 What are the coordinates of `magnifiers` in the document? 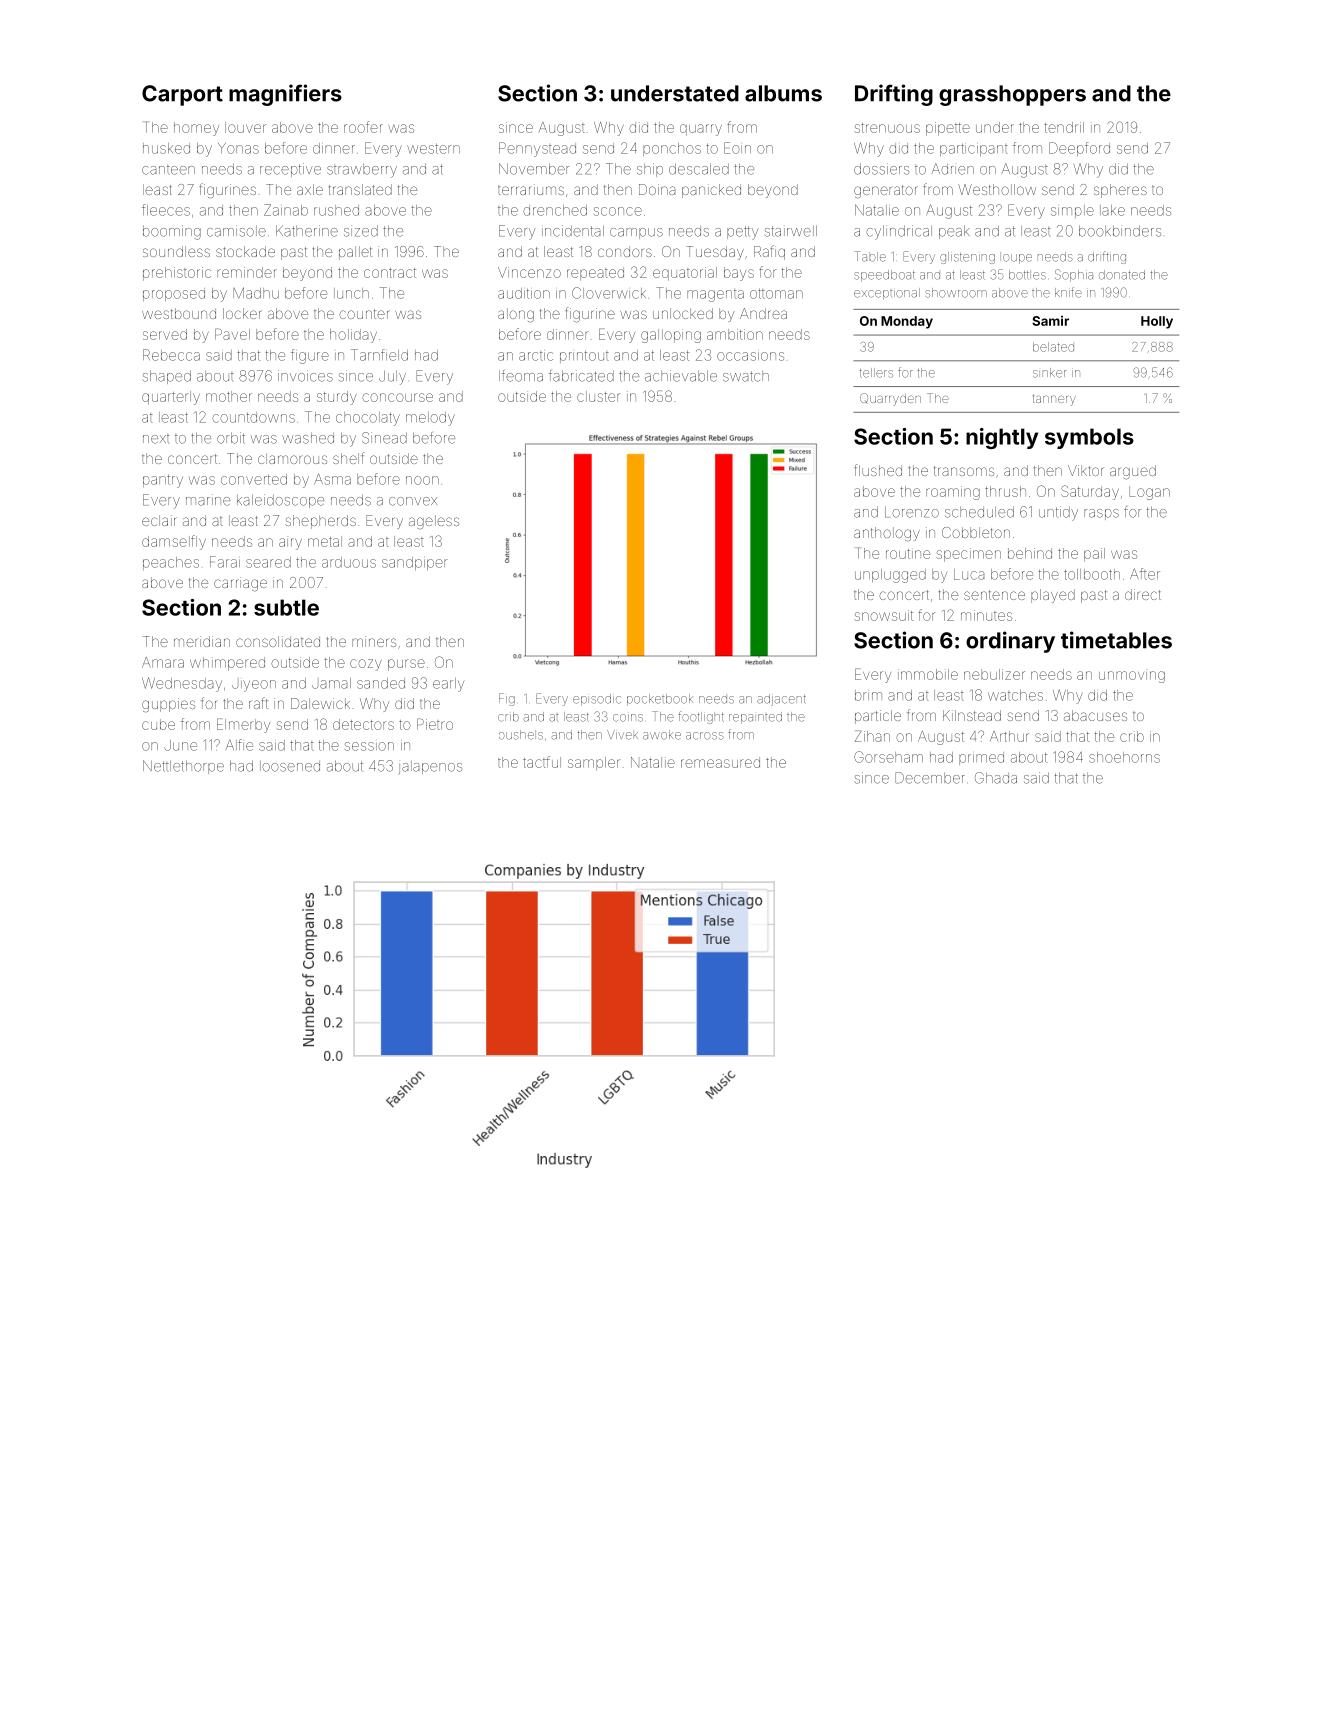 It's located at (285, 95).
